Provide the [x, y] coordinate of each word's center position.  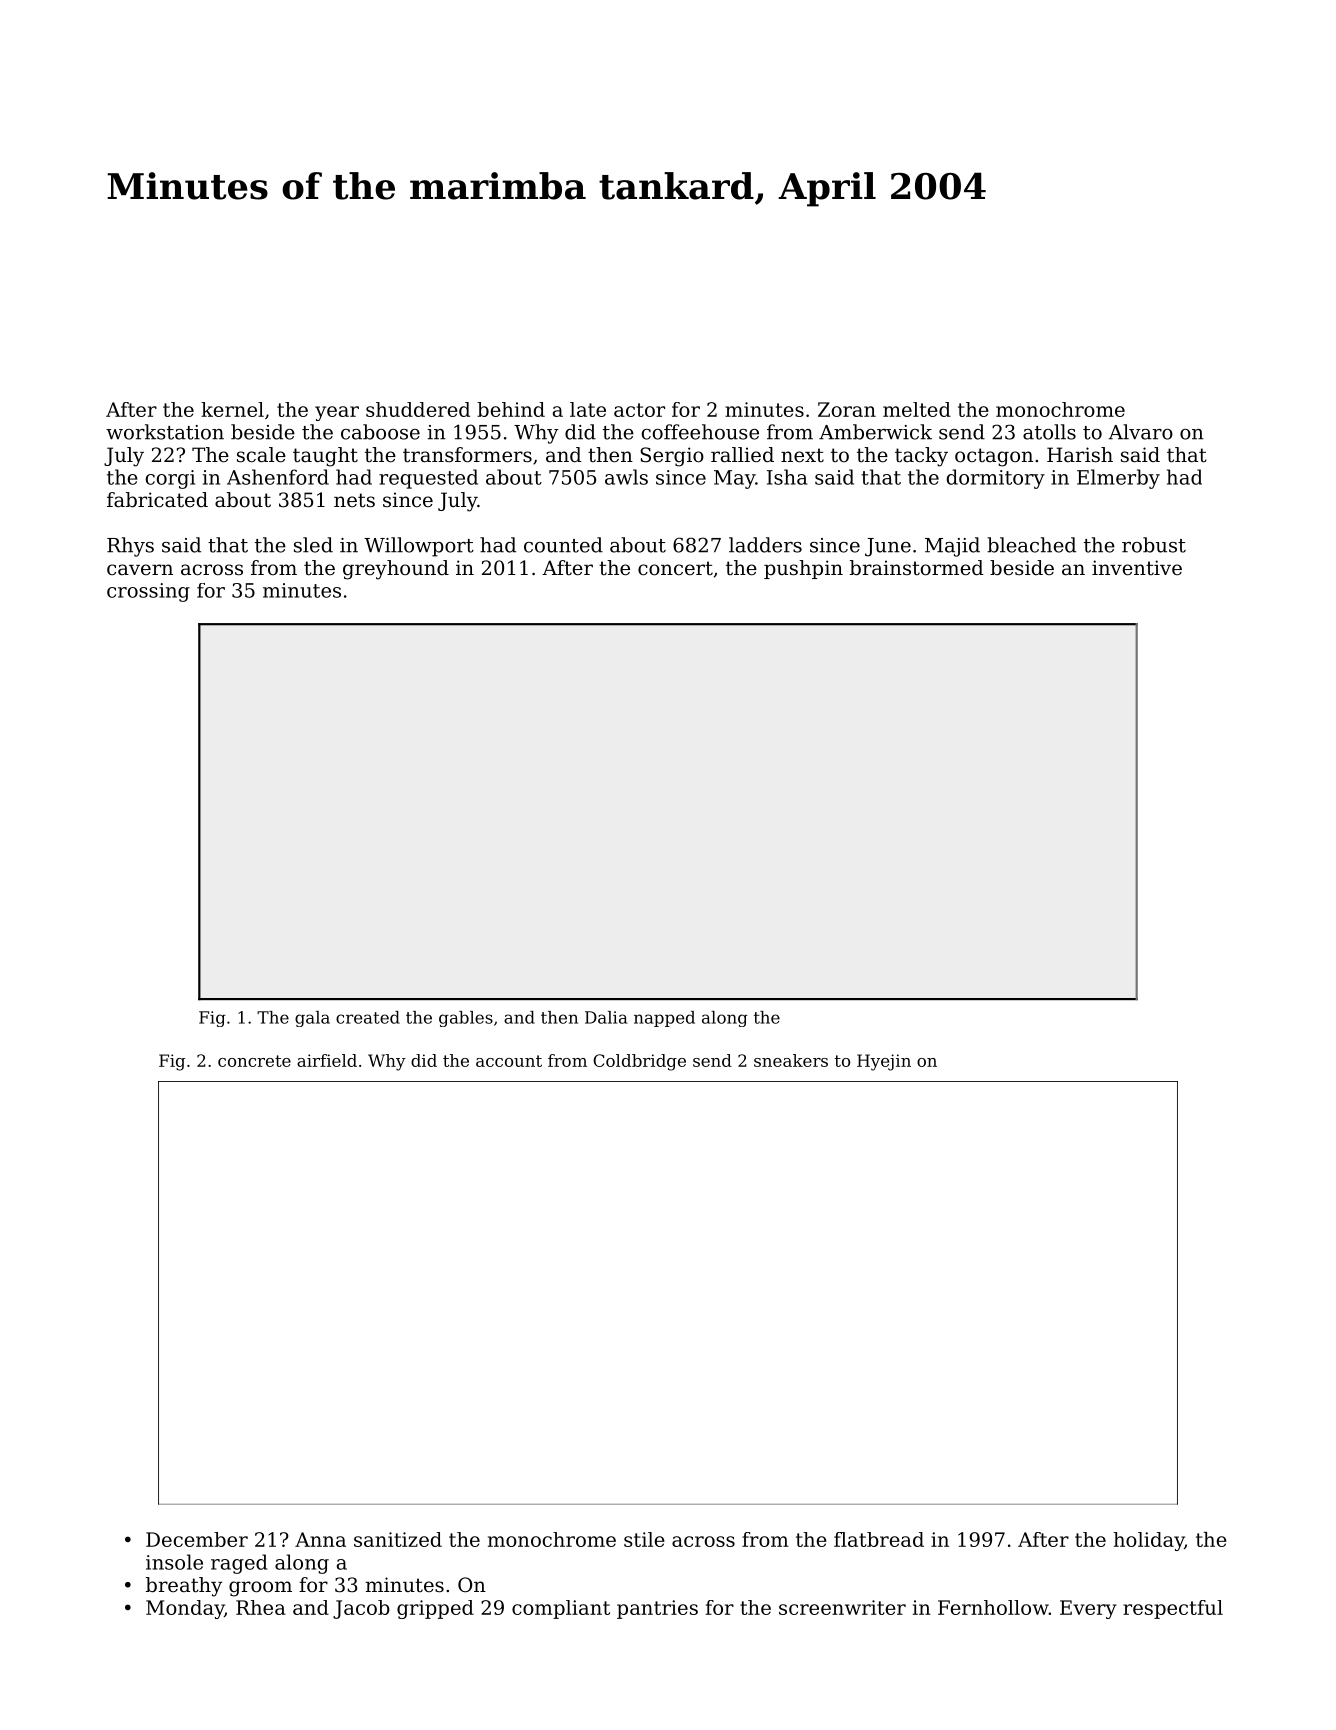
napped [664, 1019]
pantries [657, 1609]
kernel [232, 409]
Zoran [847, 409]
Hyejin [884, 1062]
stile [644, 1539]
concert [675, 568]
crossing [148, 592]
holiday [1149, 1541]
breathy [184, 1587]
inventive [1137, 568]
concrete [254, 1061]
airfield [327, 1060]
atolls [1049, 432]
